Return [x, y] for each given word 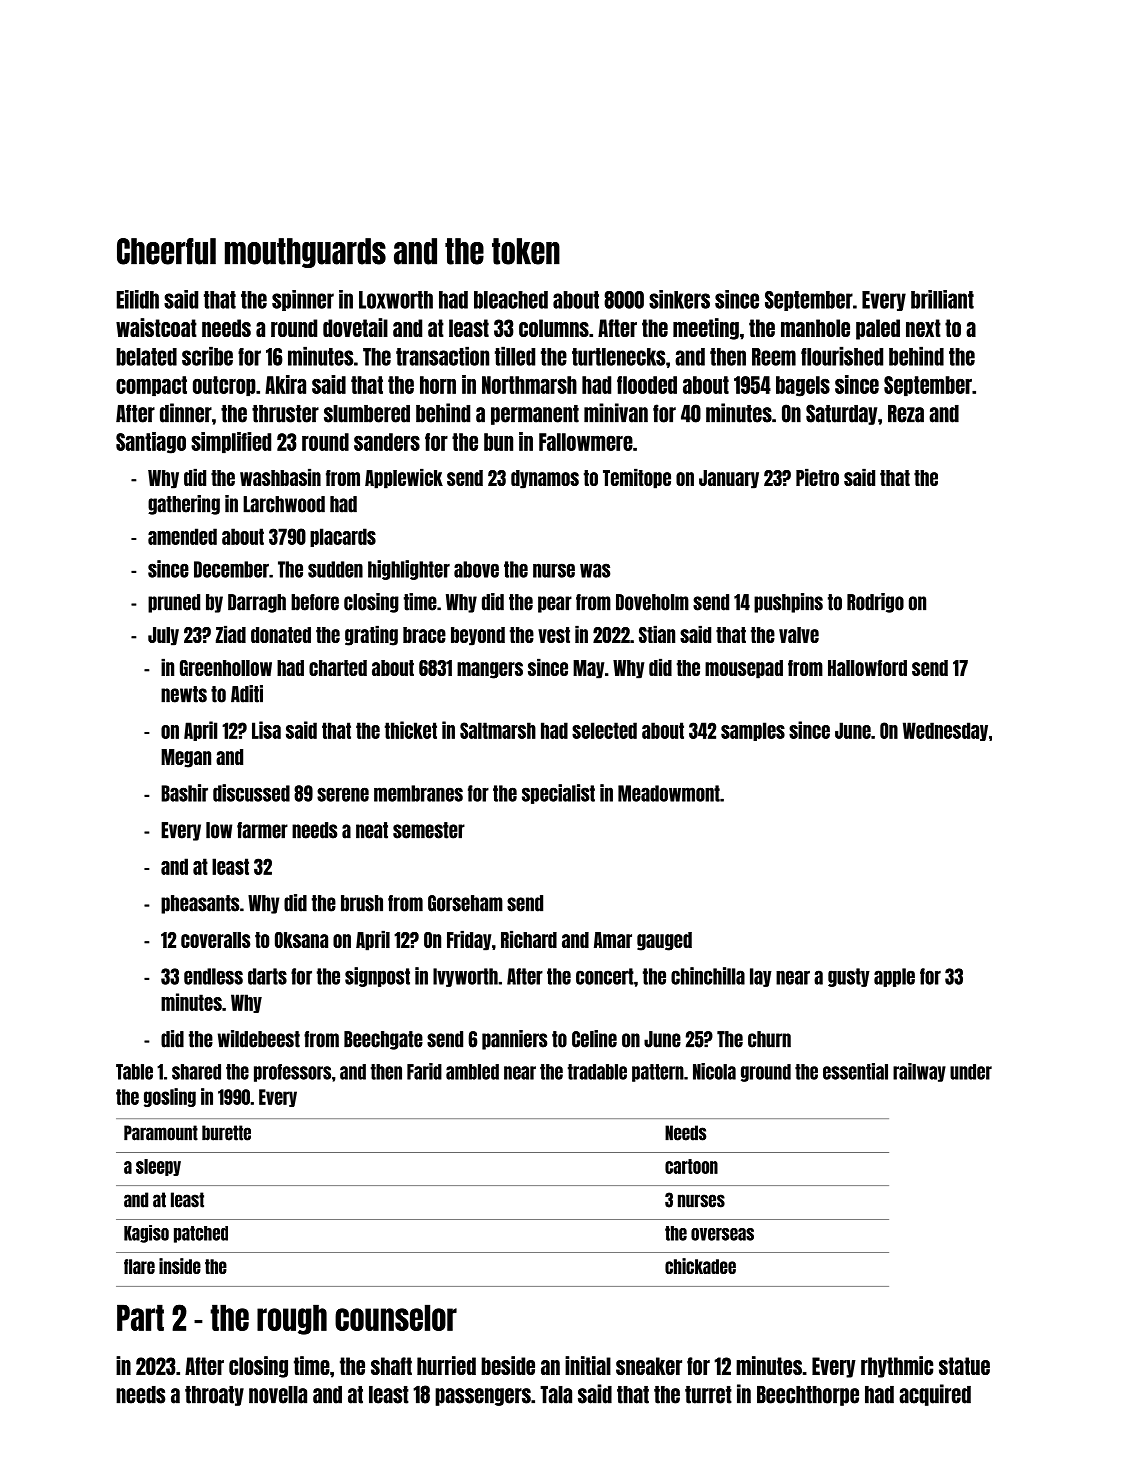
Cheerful [166, 251]
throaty [214, 1396]
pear [555, 604]
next [923, 328]
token [526, 251]
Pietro [817, 477]
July [163, 636]
